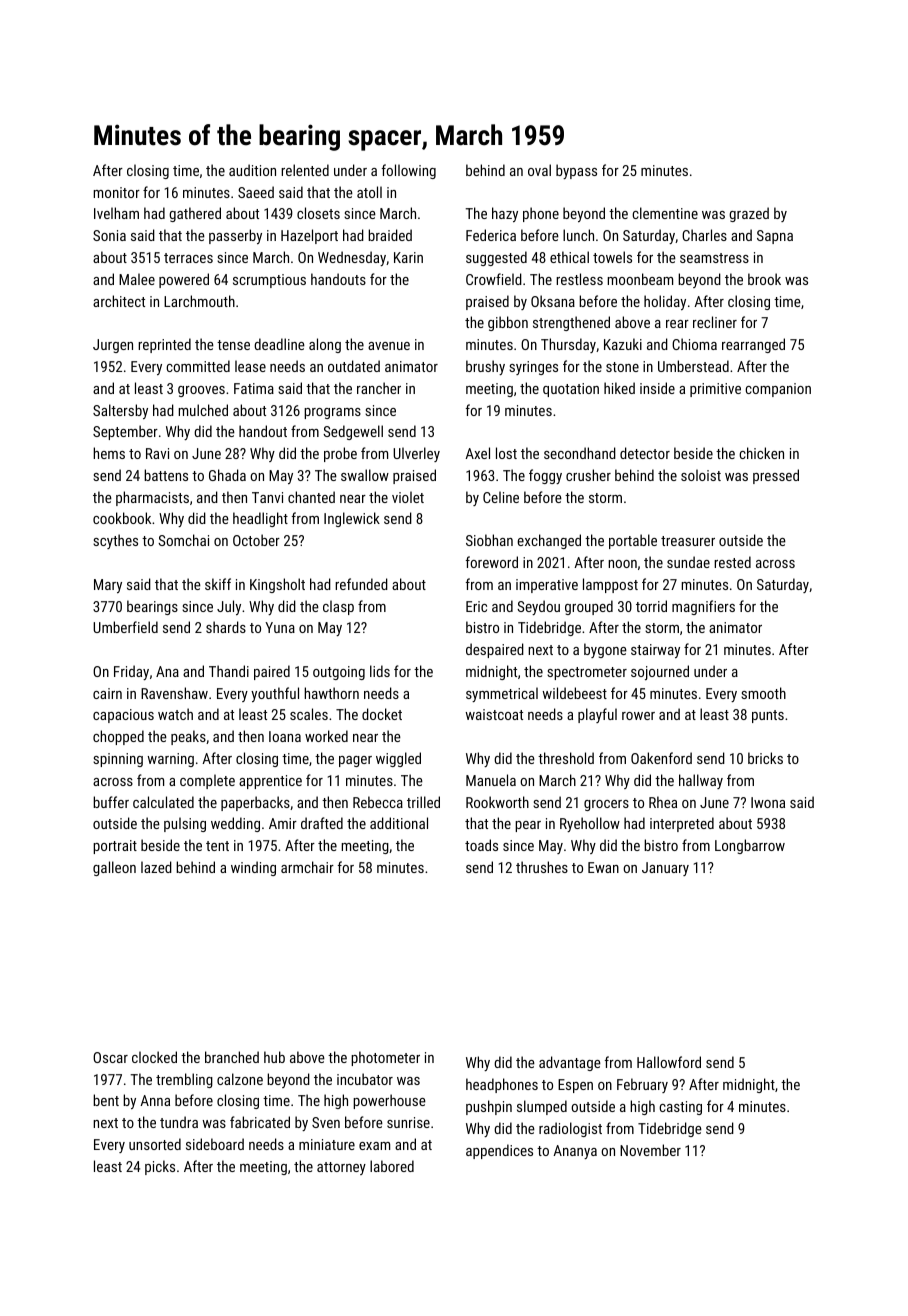 The image size is (908, 1316). I want to click on bypass, so click(576, 171).
